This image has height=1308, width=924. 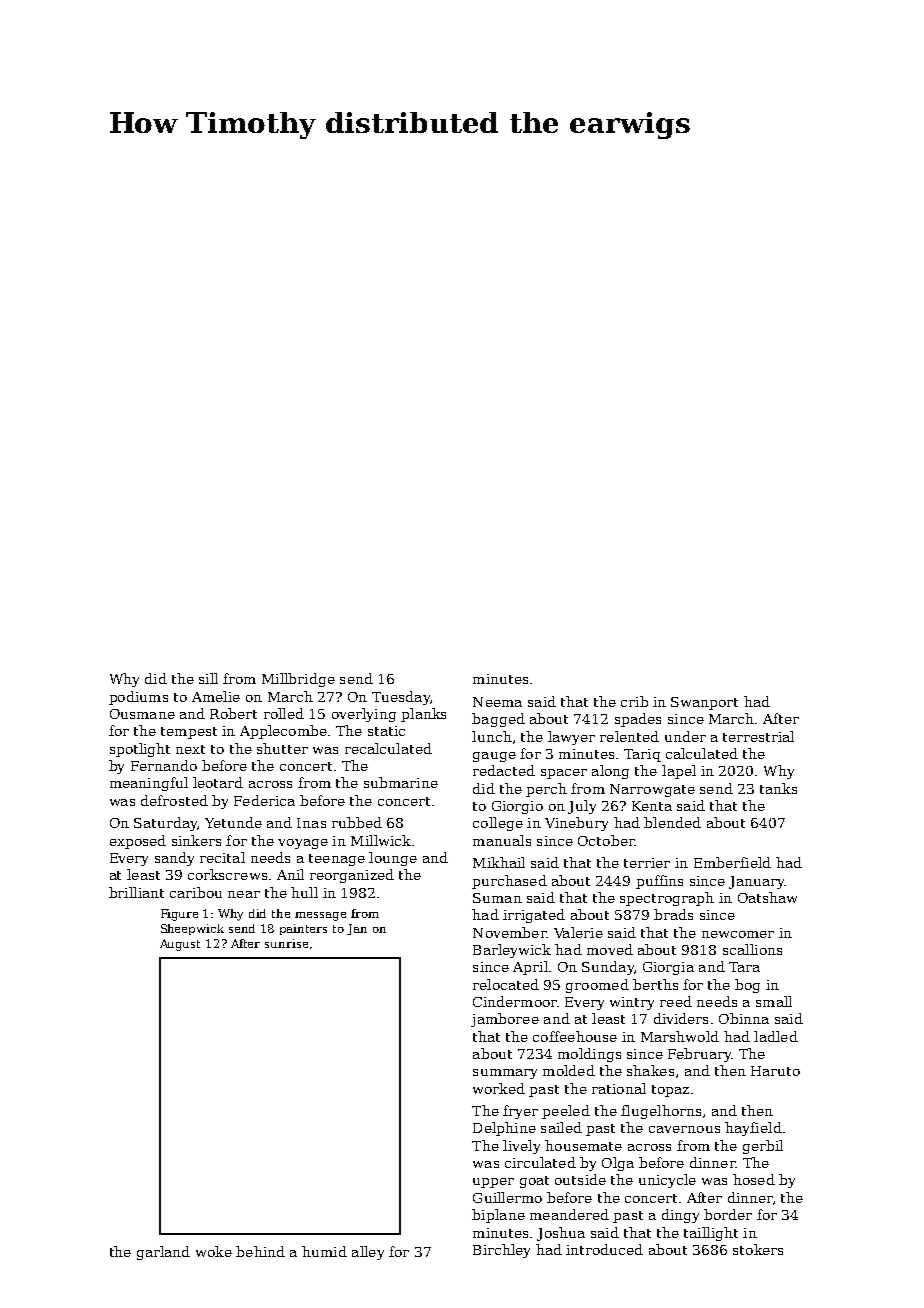 I want to click on relocated, so click(x=506, y=984).
